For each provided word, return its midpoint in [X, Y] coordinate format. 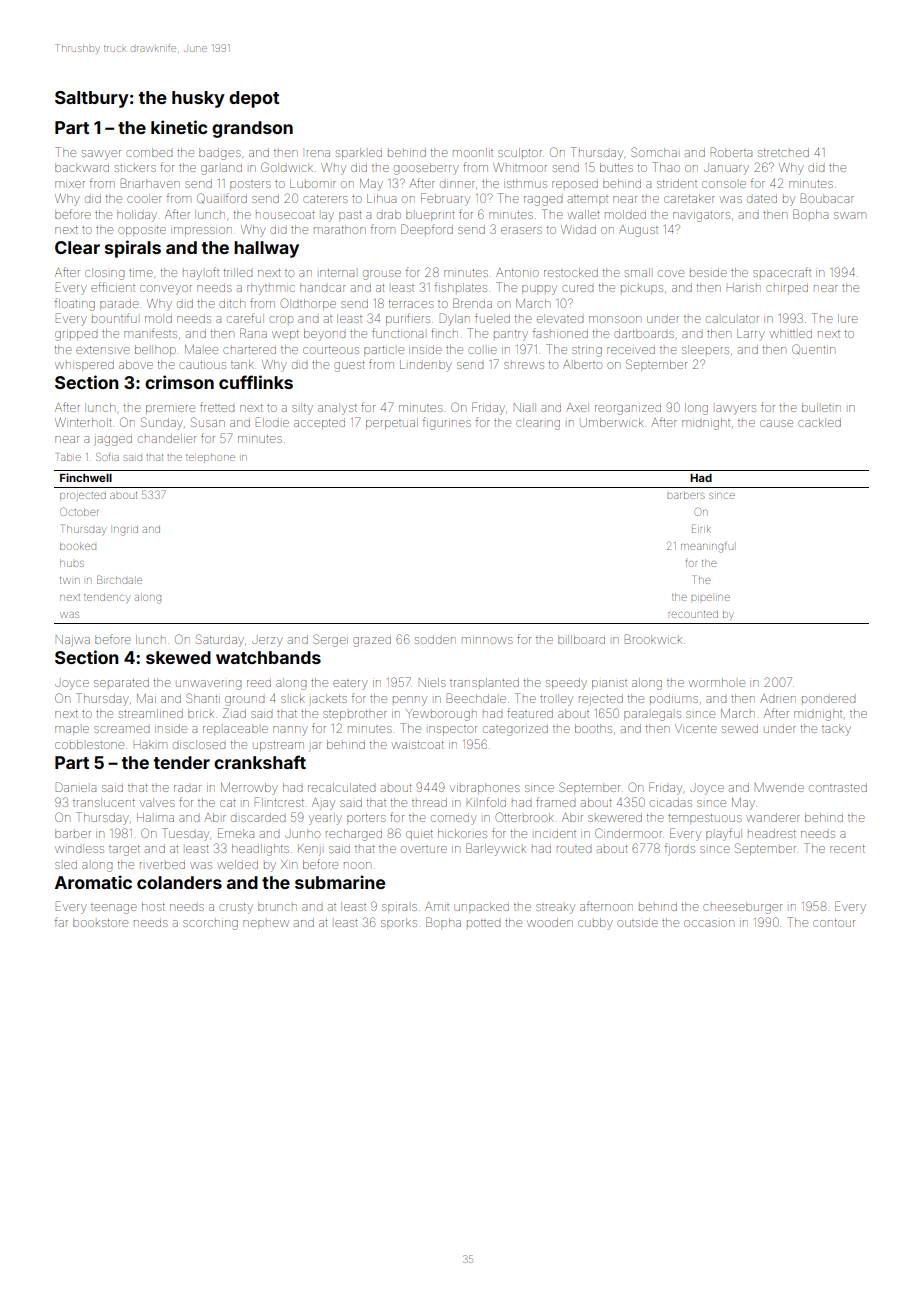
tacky [836, 730]
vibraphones [485, 788]
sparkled [359, 153]
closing [104, 274]
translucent [104, 802]
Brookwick [653, 639]
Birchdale [119, 580]
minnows [487, 640]
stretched [783, 152]
